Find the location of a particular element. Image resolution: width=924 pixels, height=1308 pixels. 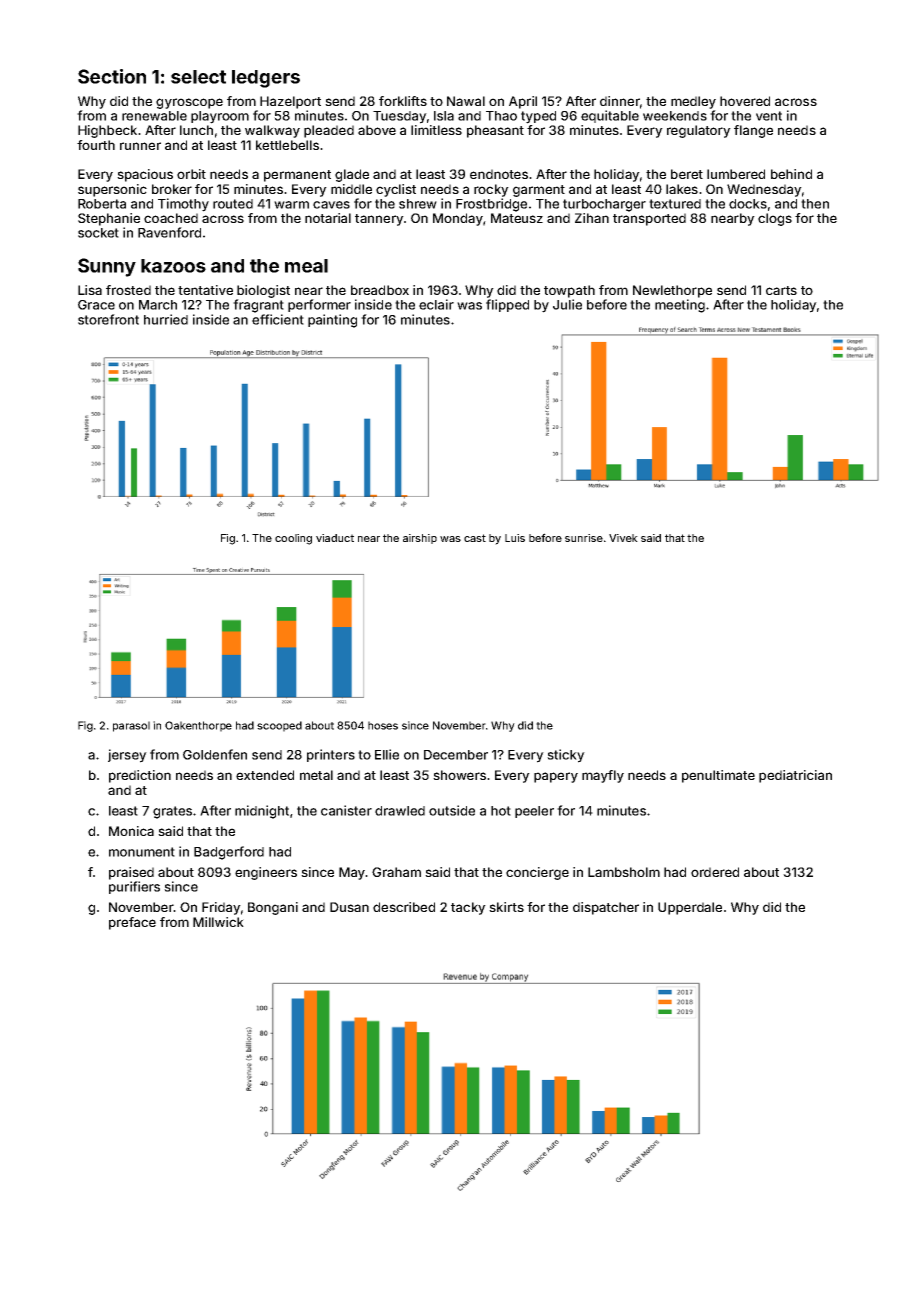

towpath is located at coordinates (569, 291).
